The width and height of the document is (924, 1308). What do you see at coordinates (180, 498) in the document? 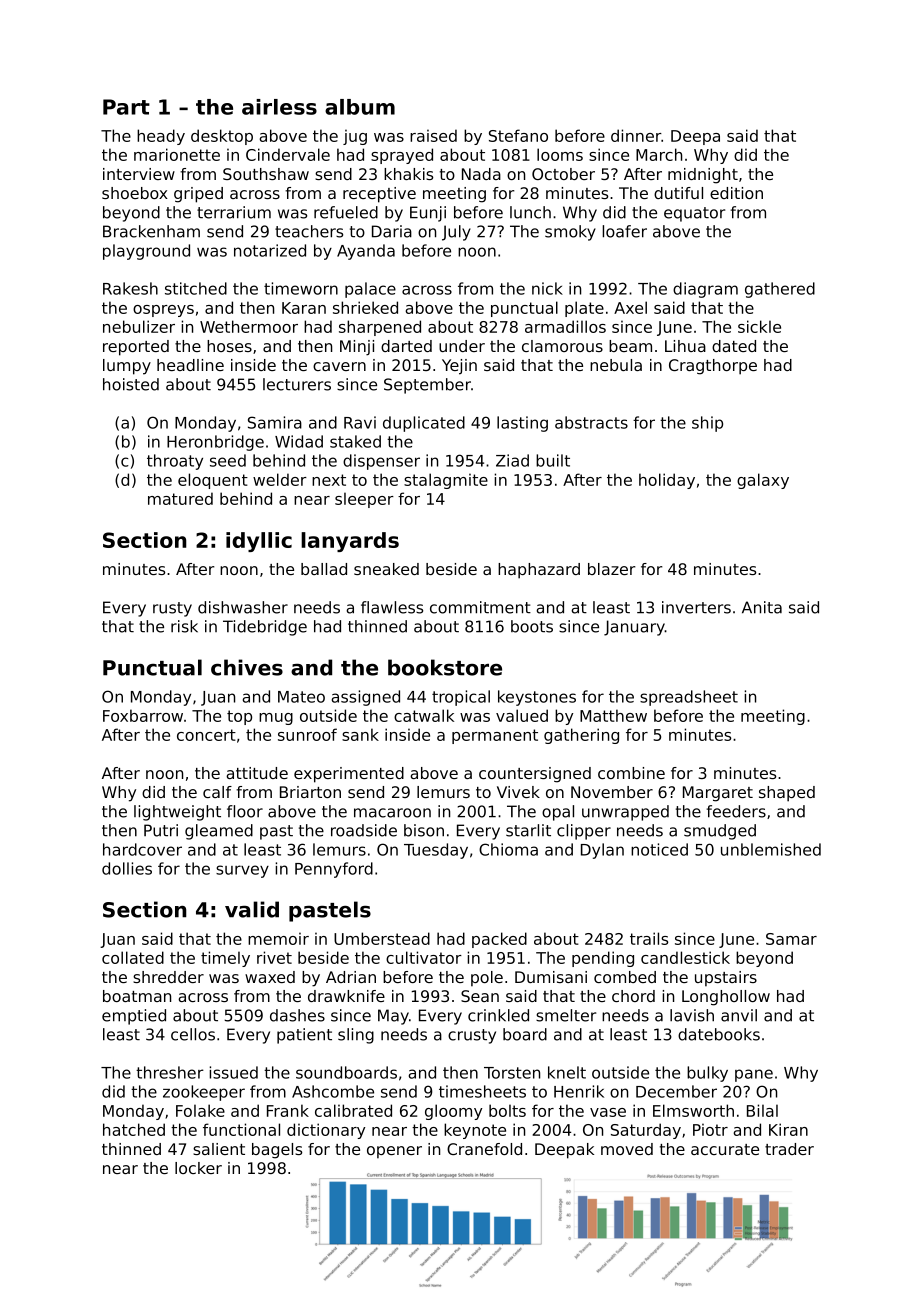
I see `matured` at bounding box center [180, 498].
